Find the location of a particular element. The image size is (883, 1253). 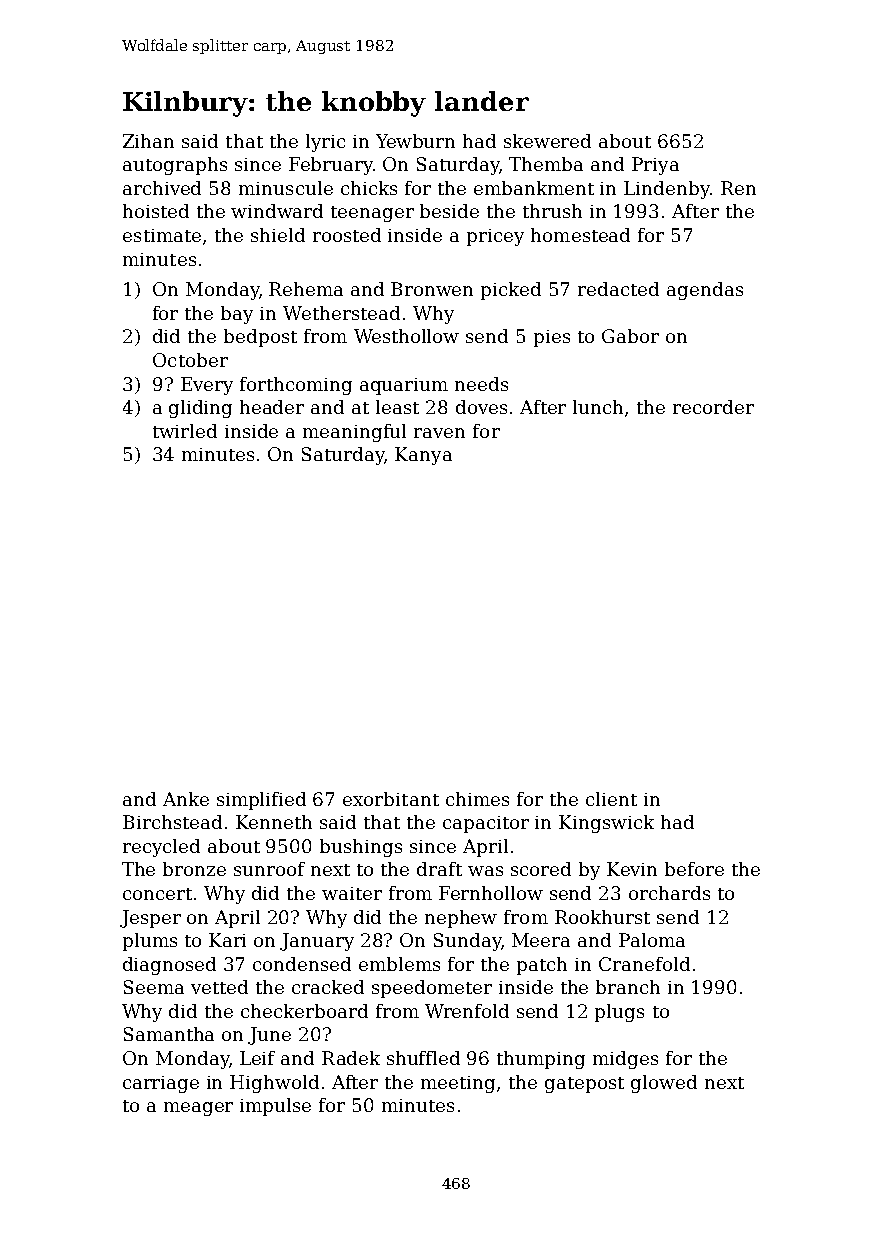

Priya is located at coordinates (655, 166).
